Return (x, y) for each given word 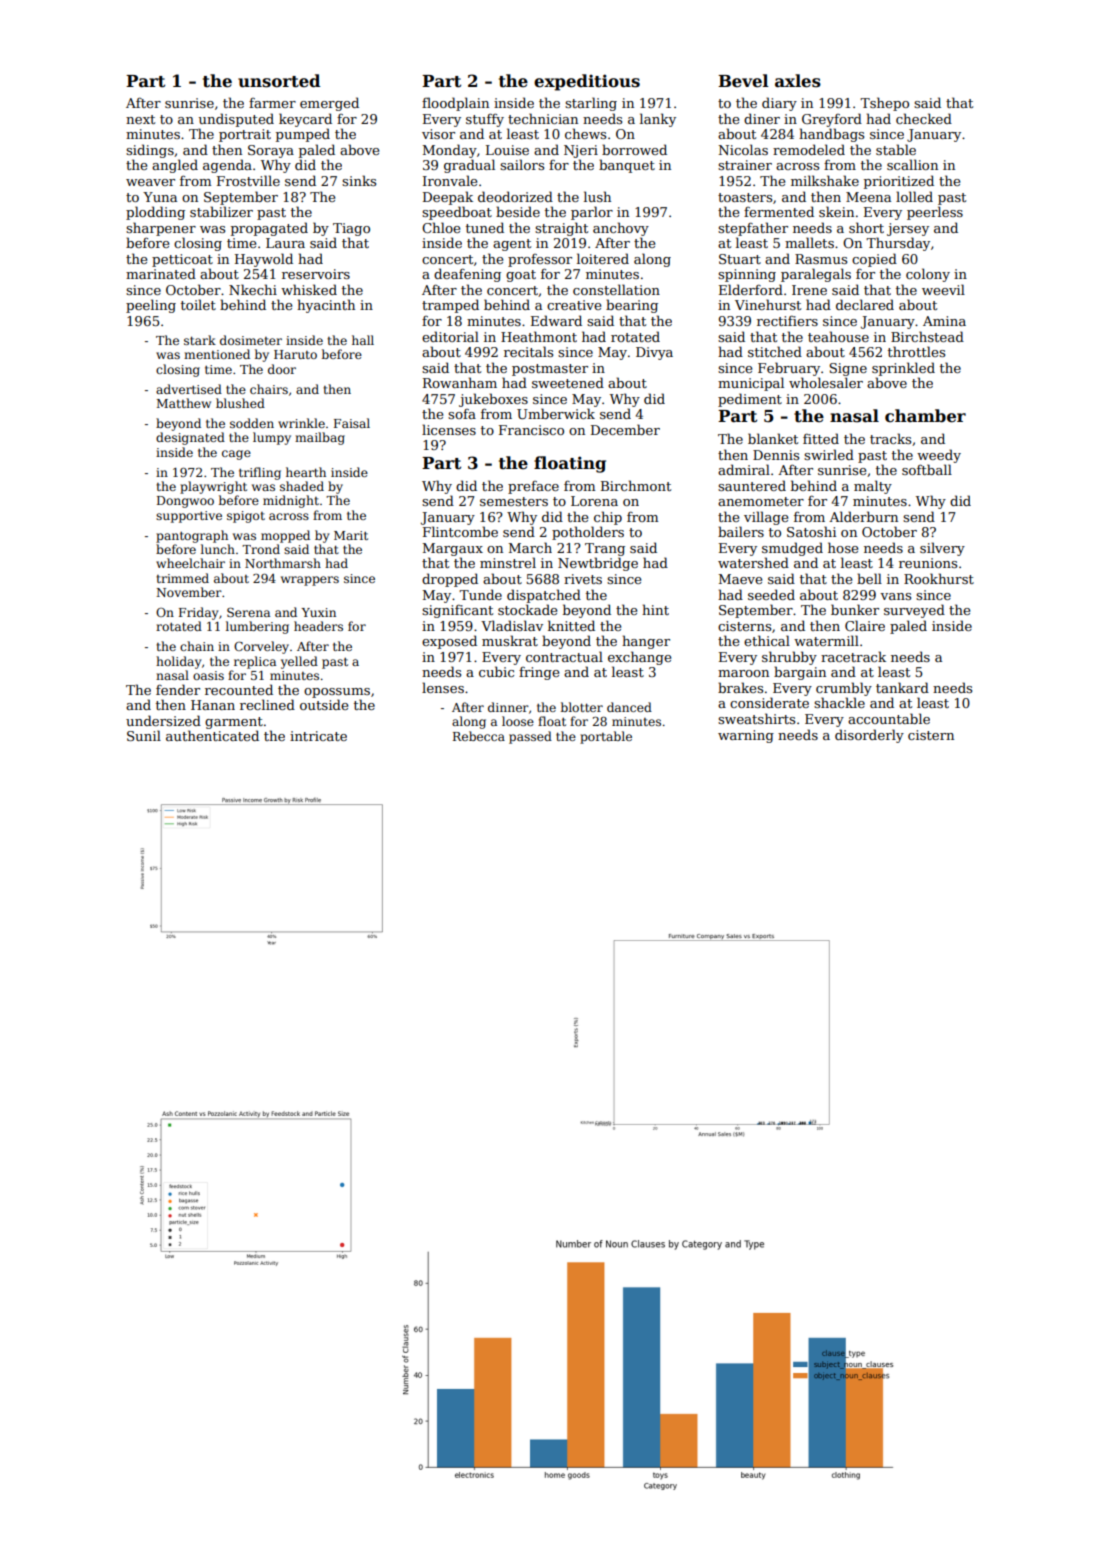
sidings (150, 151)
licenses (449, 429)
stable (896, 149)
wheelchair (190, 563)
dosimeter (251, 340)
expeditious (587, 82)
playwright (213, 487)
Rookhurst (939, 578)
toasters (745, 197)
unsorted (279, 81)
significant (457, 611)
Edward (556, 320)
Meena (868, 197)
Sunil (144, 735)
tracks (890, 438)
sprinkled (903, 369)
